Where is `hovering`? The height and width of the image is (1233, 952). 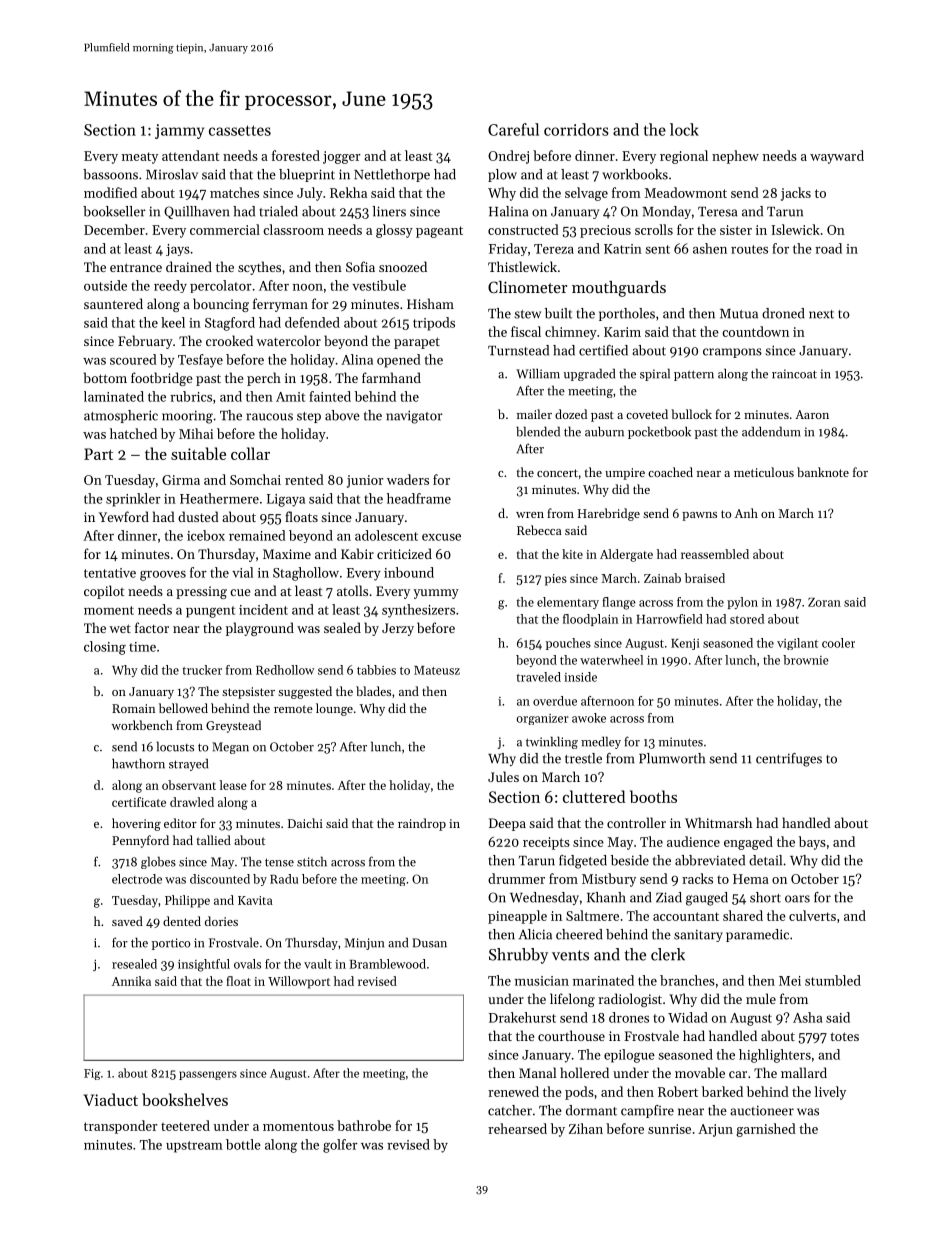
hovering is located at coordinates (136, 824).
